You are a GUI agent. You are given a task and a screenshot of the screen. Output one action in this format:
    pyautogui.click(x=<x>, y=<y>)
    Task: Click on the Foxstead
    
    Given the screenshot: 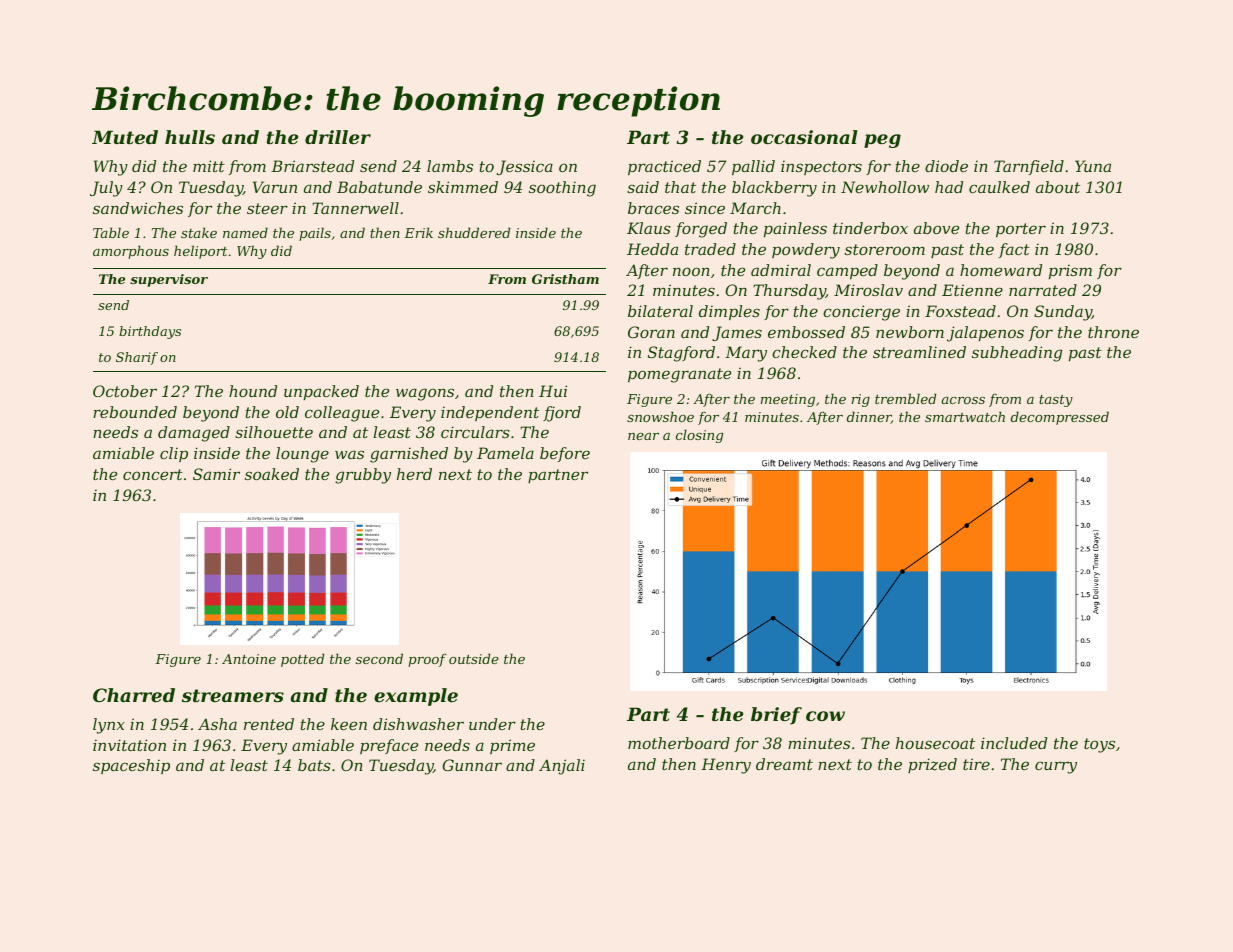 What is the action you would take?
    pyautogui.click(x=960, y=311)
